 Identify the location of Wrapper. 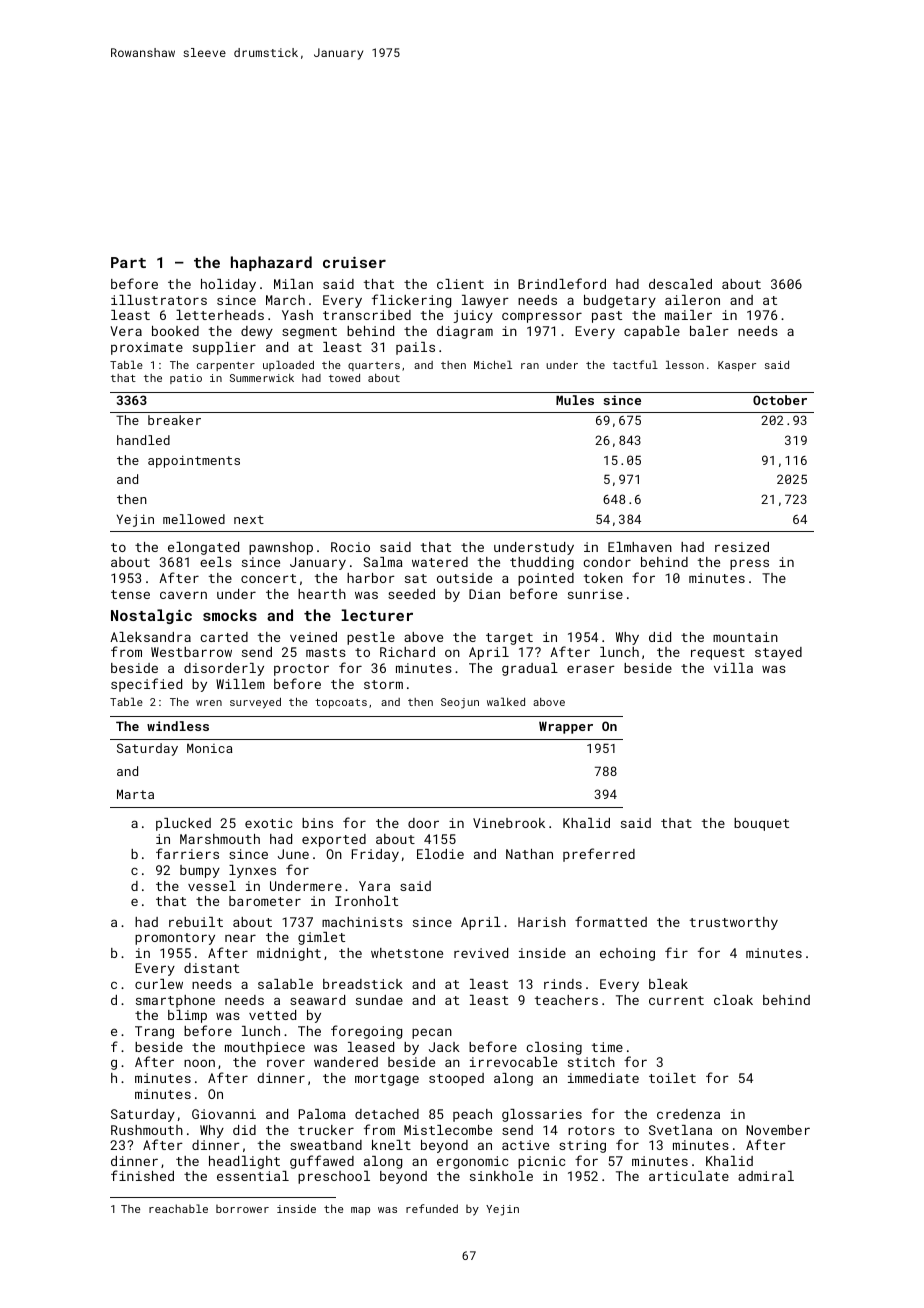
(566, 727).
